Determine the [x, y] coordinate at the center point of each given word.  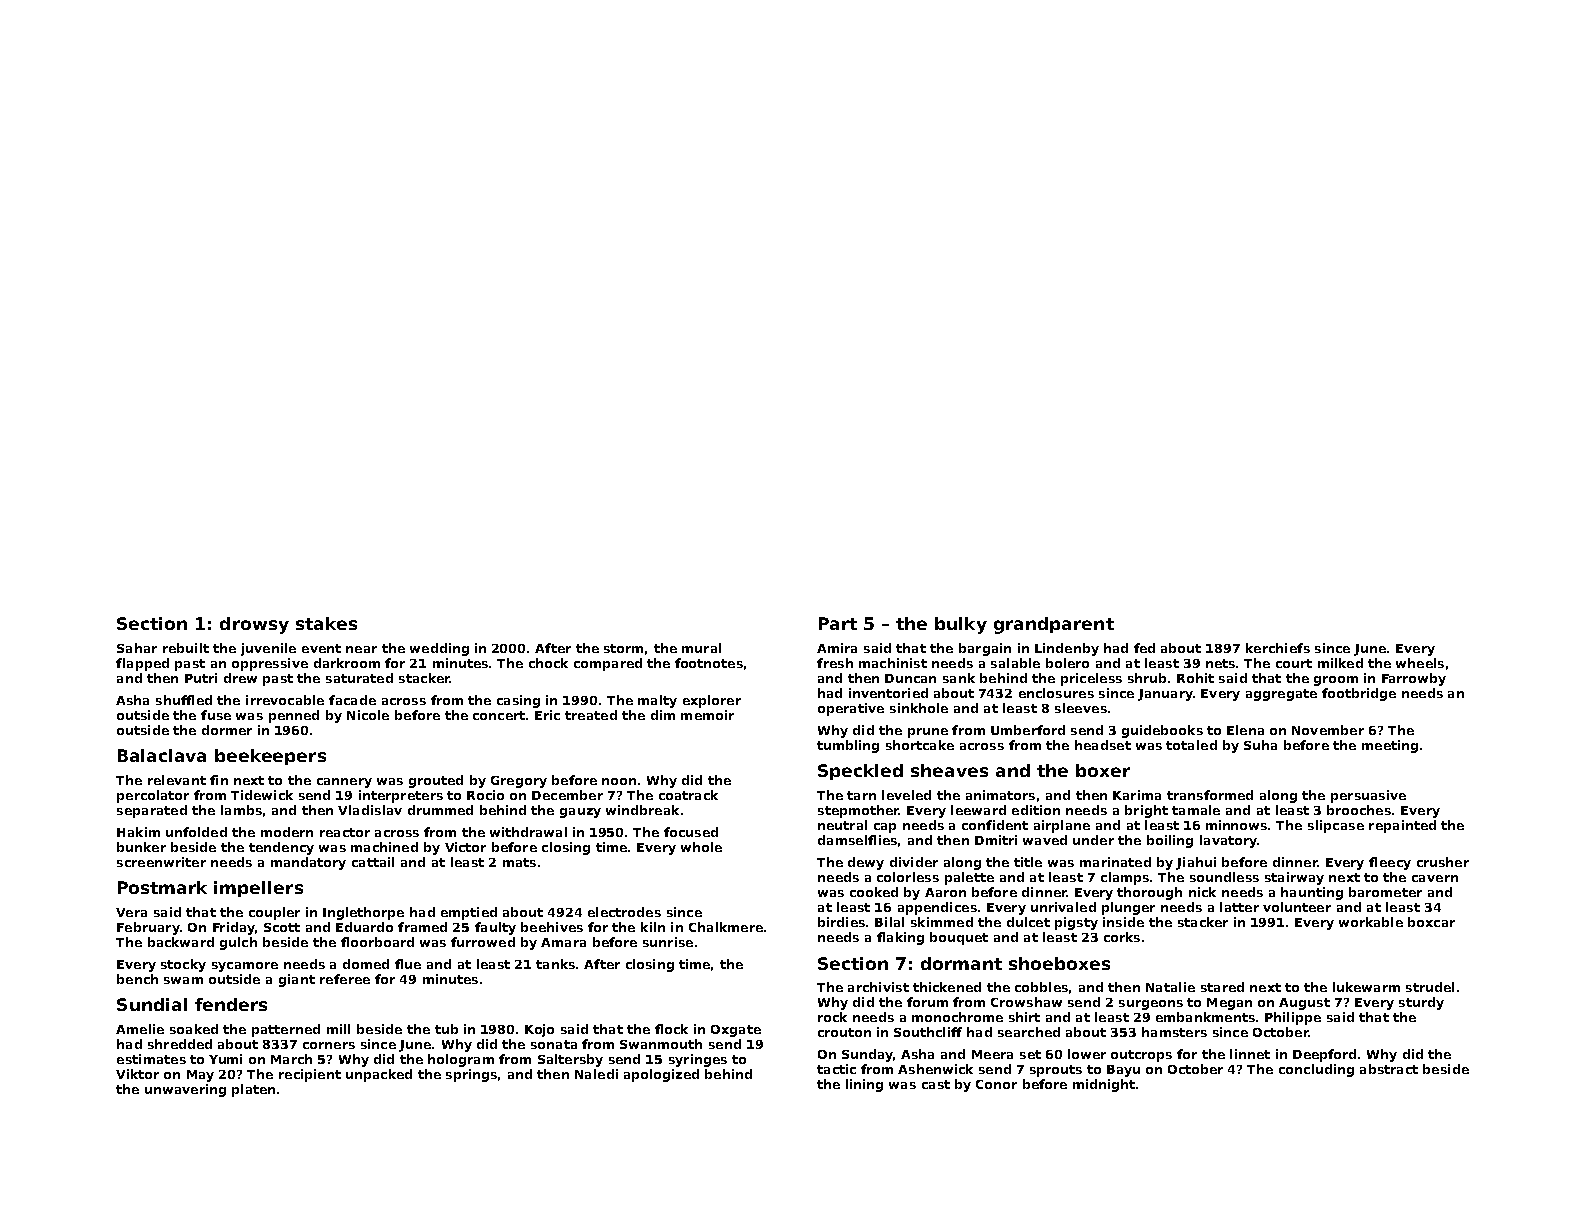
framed [422, 927]
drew [240, 678]
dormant [961, 963]
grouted [436, 781]
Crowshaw [1026, 1002]
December [567, 795]
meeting [1390, 746]
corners [329, 1045]
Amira [837, 648]
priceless [1091, 679]
